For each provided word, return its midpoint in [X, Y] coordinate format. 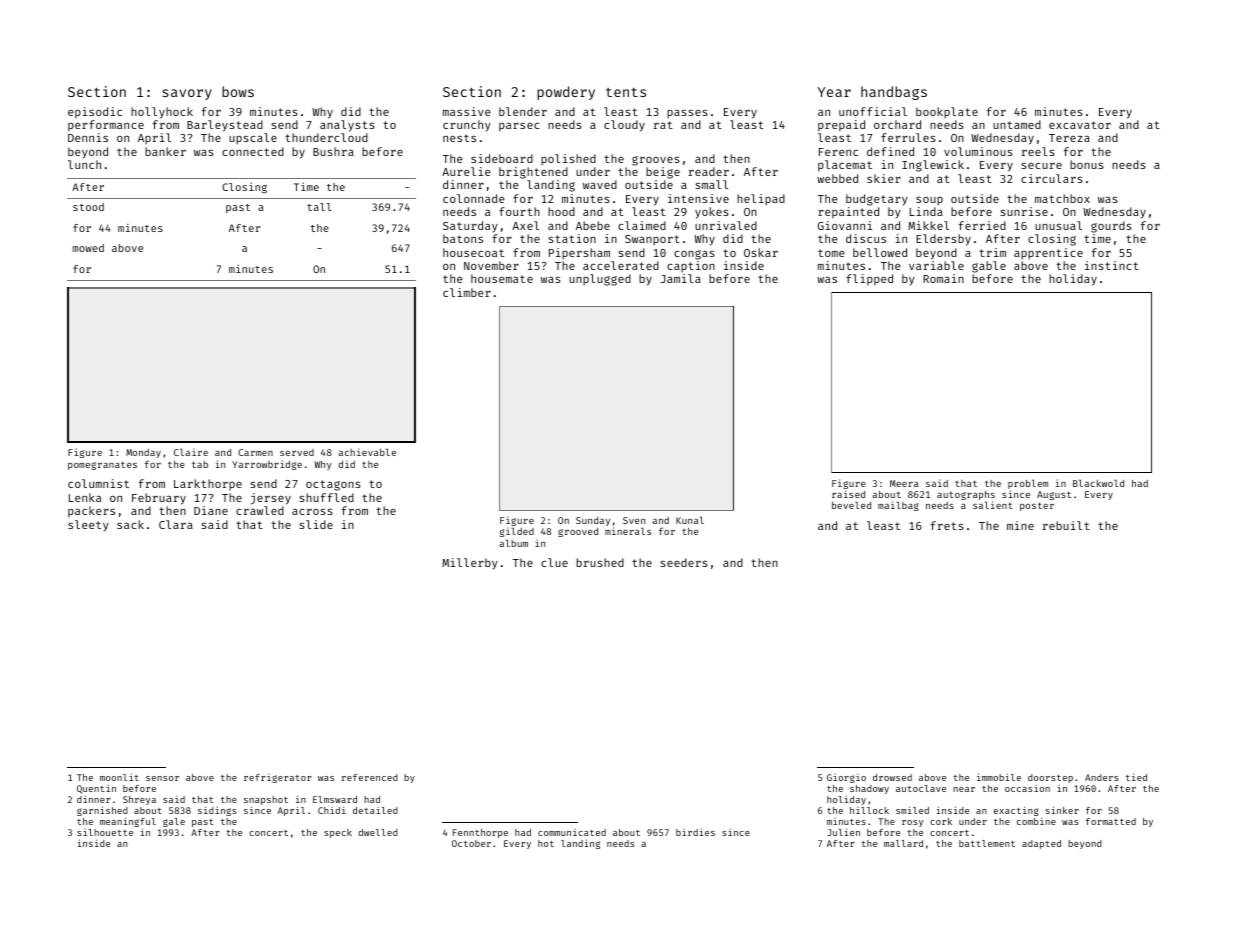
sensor [162, 778]
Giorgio [846, 778]
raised [848, 494]
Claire [191, 452]
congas [694, 255]
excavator [1080, 125]
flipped [869, 280]
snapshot [266, 800]
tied [1136, 777]
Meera [904, 483]
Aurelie [466, 171]
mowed [88, 248]
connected [253, 151]
